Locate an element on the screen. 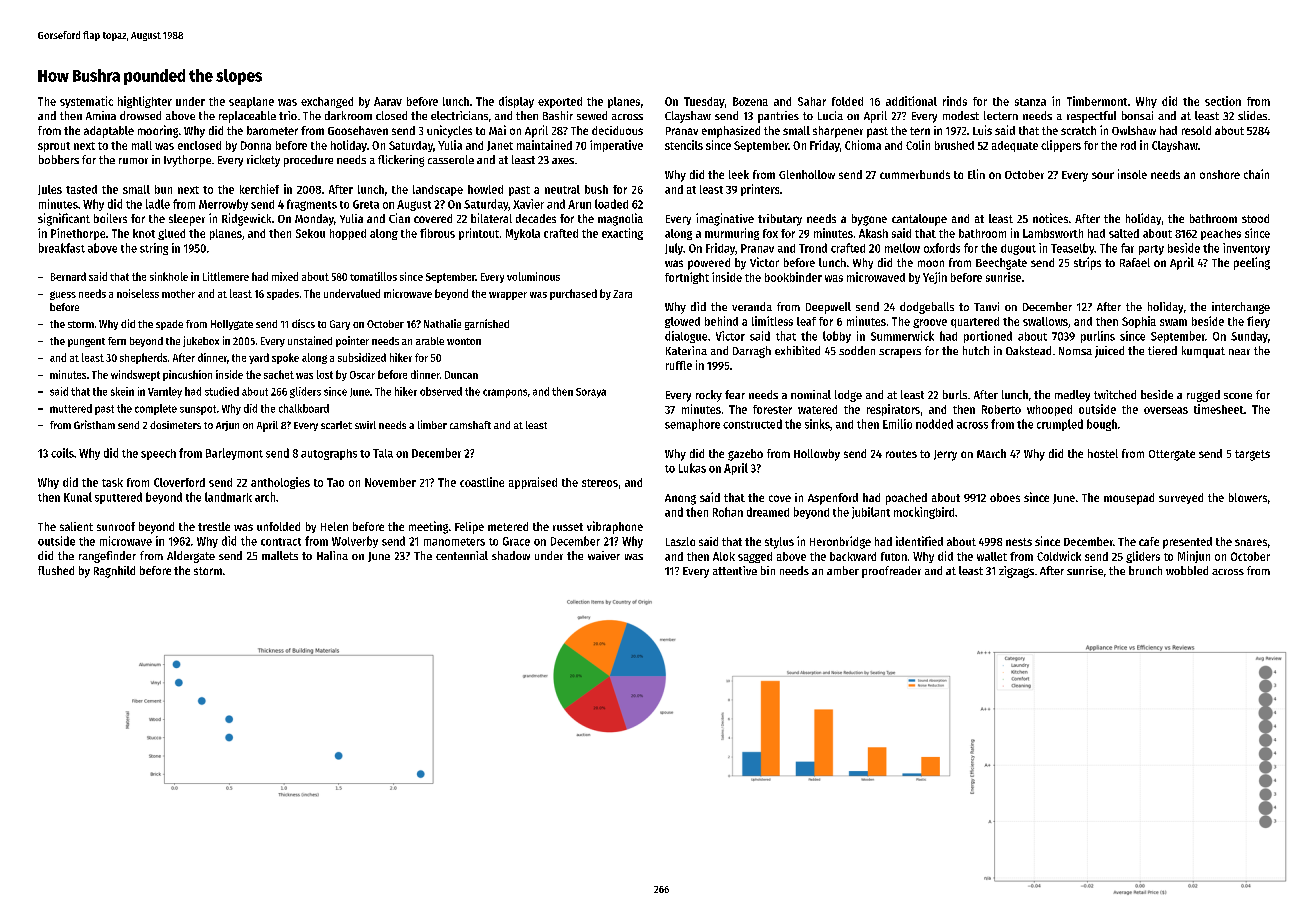 This screenshot has height=924, width=1308. tomatillos is located at coordinates (373, 276).
